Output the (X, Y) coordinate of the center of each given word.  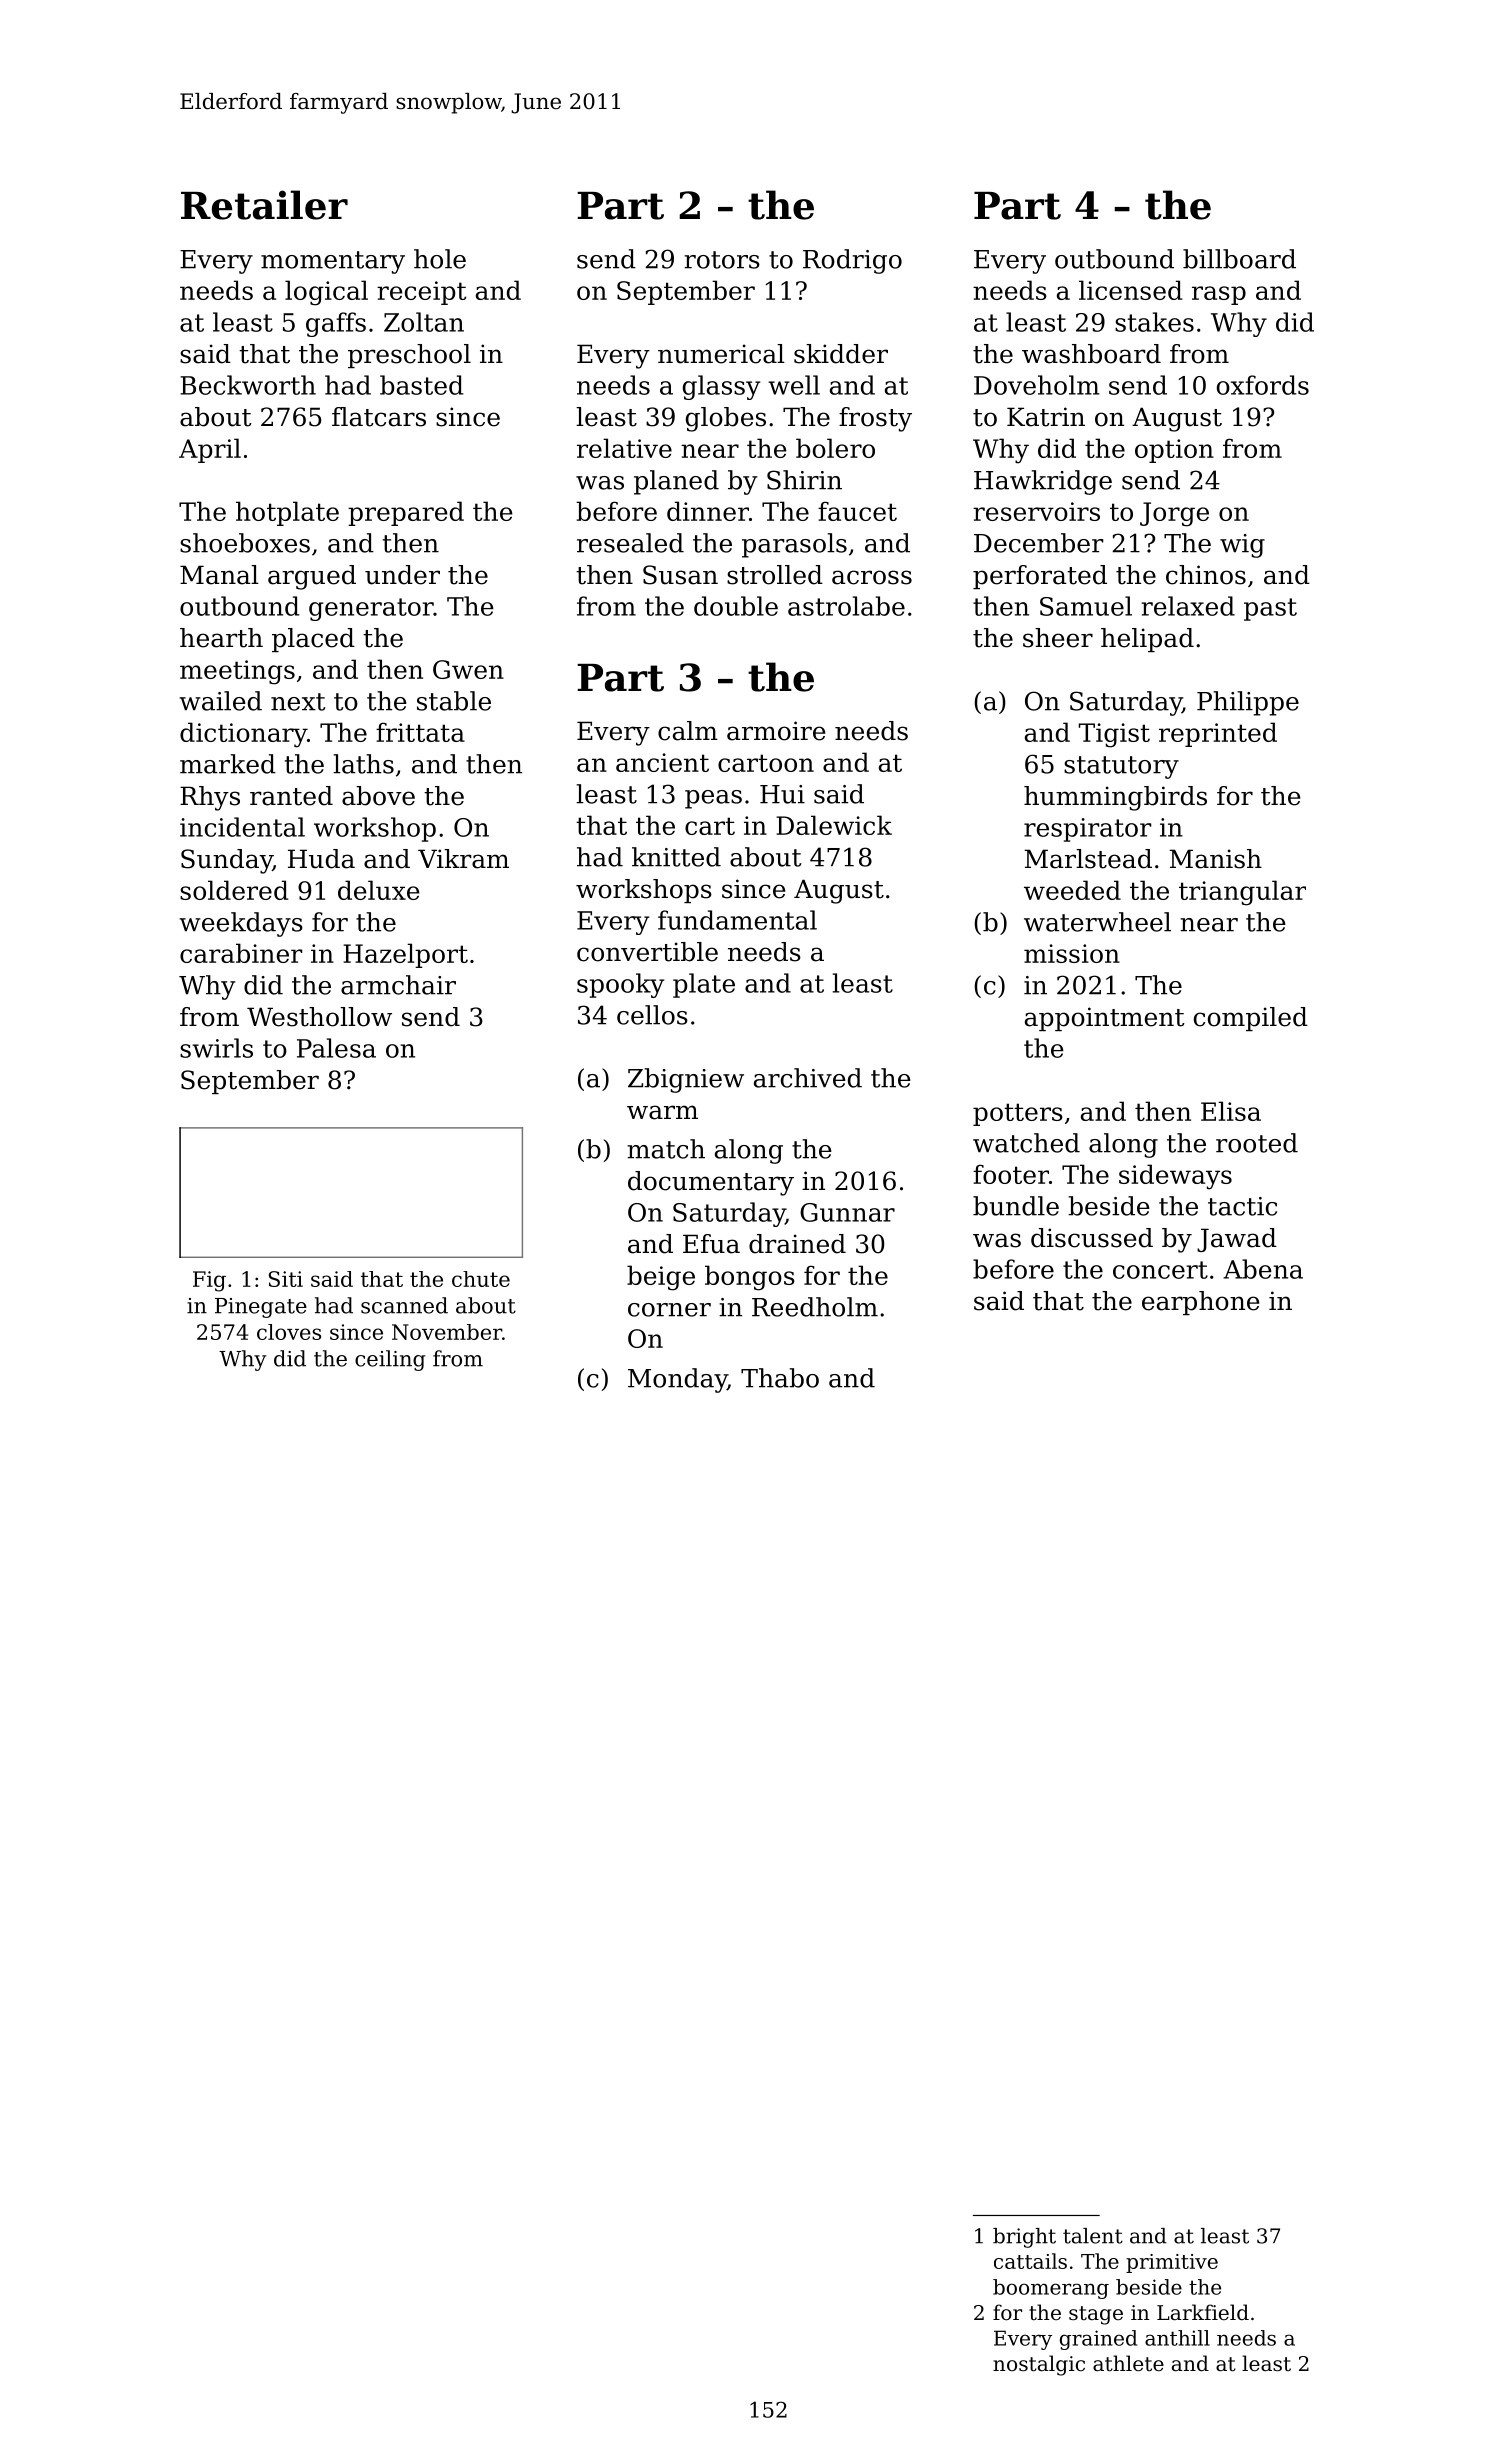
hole (440, 259)
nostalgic (1039, 2365)
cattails (1030, 2261)
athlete (1128, 2363)
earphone (1200, 1303)
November (447, 1332)
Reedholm (815, 1307)
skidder (841, 354)
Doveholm (1037, 385)
